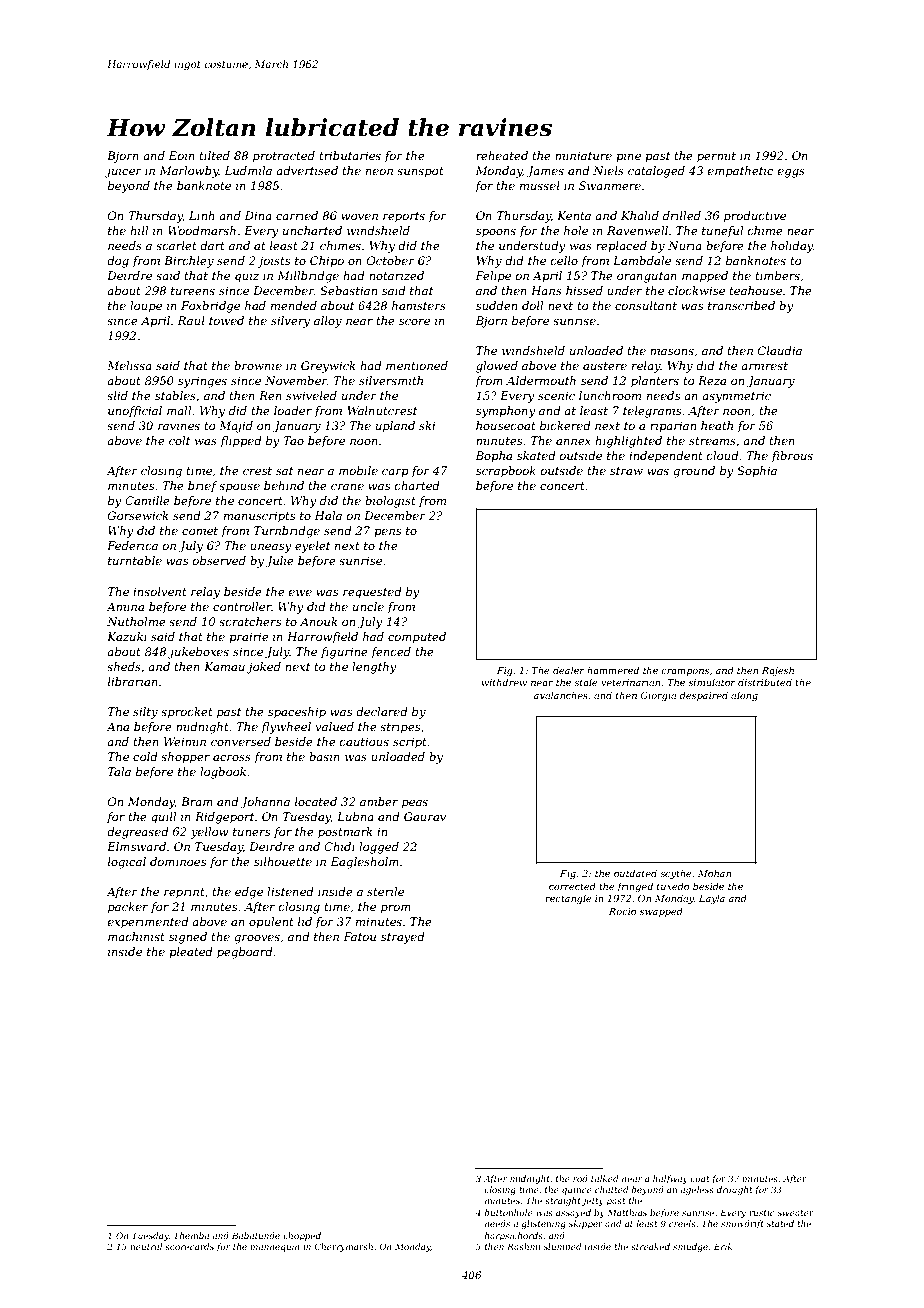 Image resolution: width=924 pixels, height=1308 pixels. I want to click on along, so click(744, 696).
